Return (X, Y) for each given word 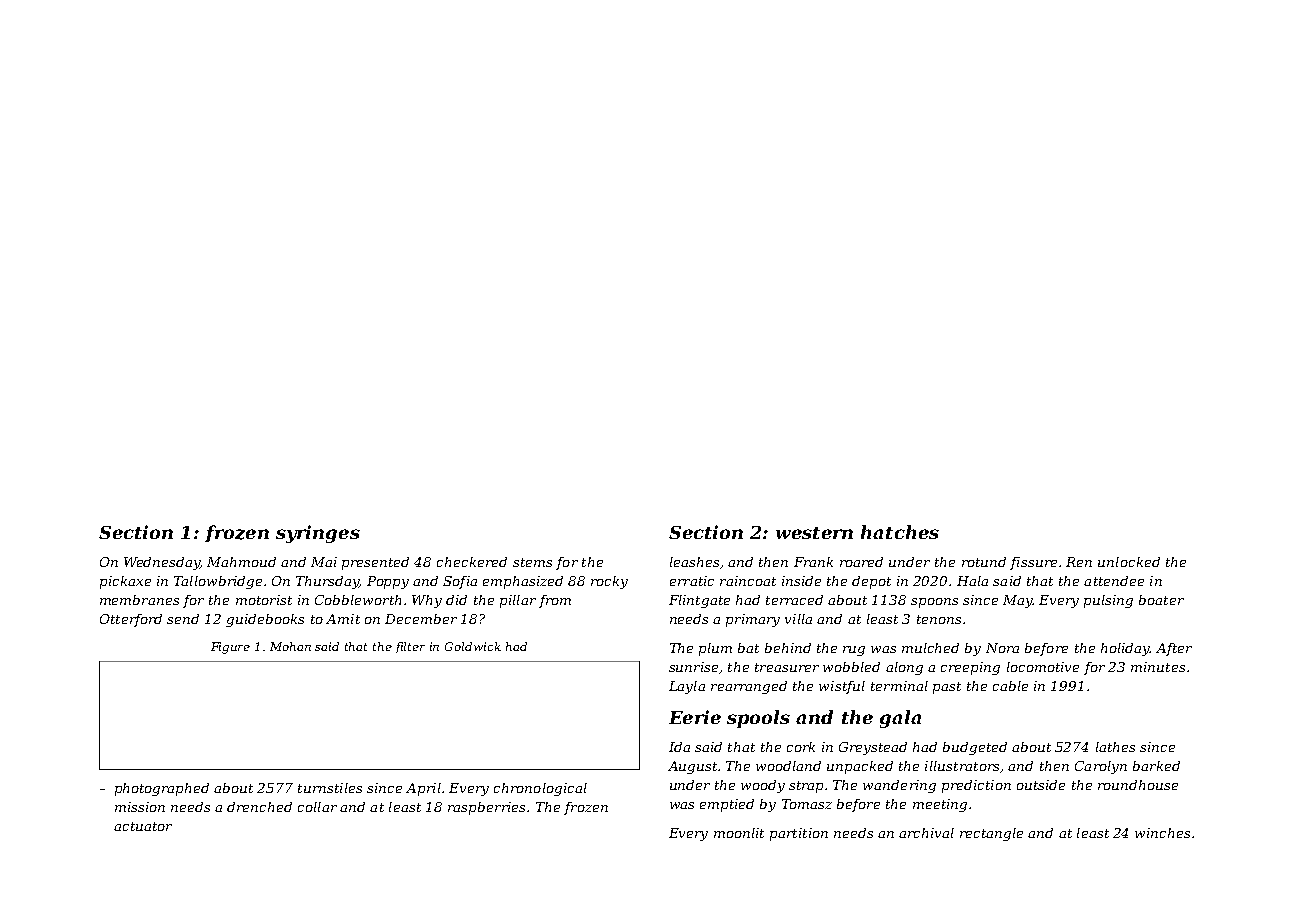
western (814, 533)
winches (1162, 833)
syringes (318, 534)
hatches (900, 532)
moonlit (739, 833)
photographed (162, 789)
